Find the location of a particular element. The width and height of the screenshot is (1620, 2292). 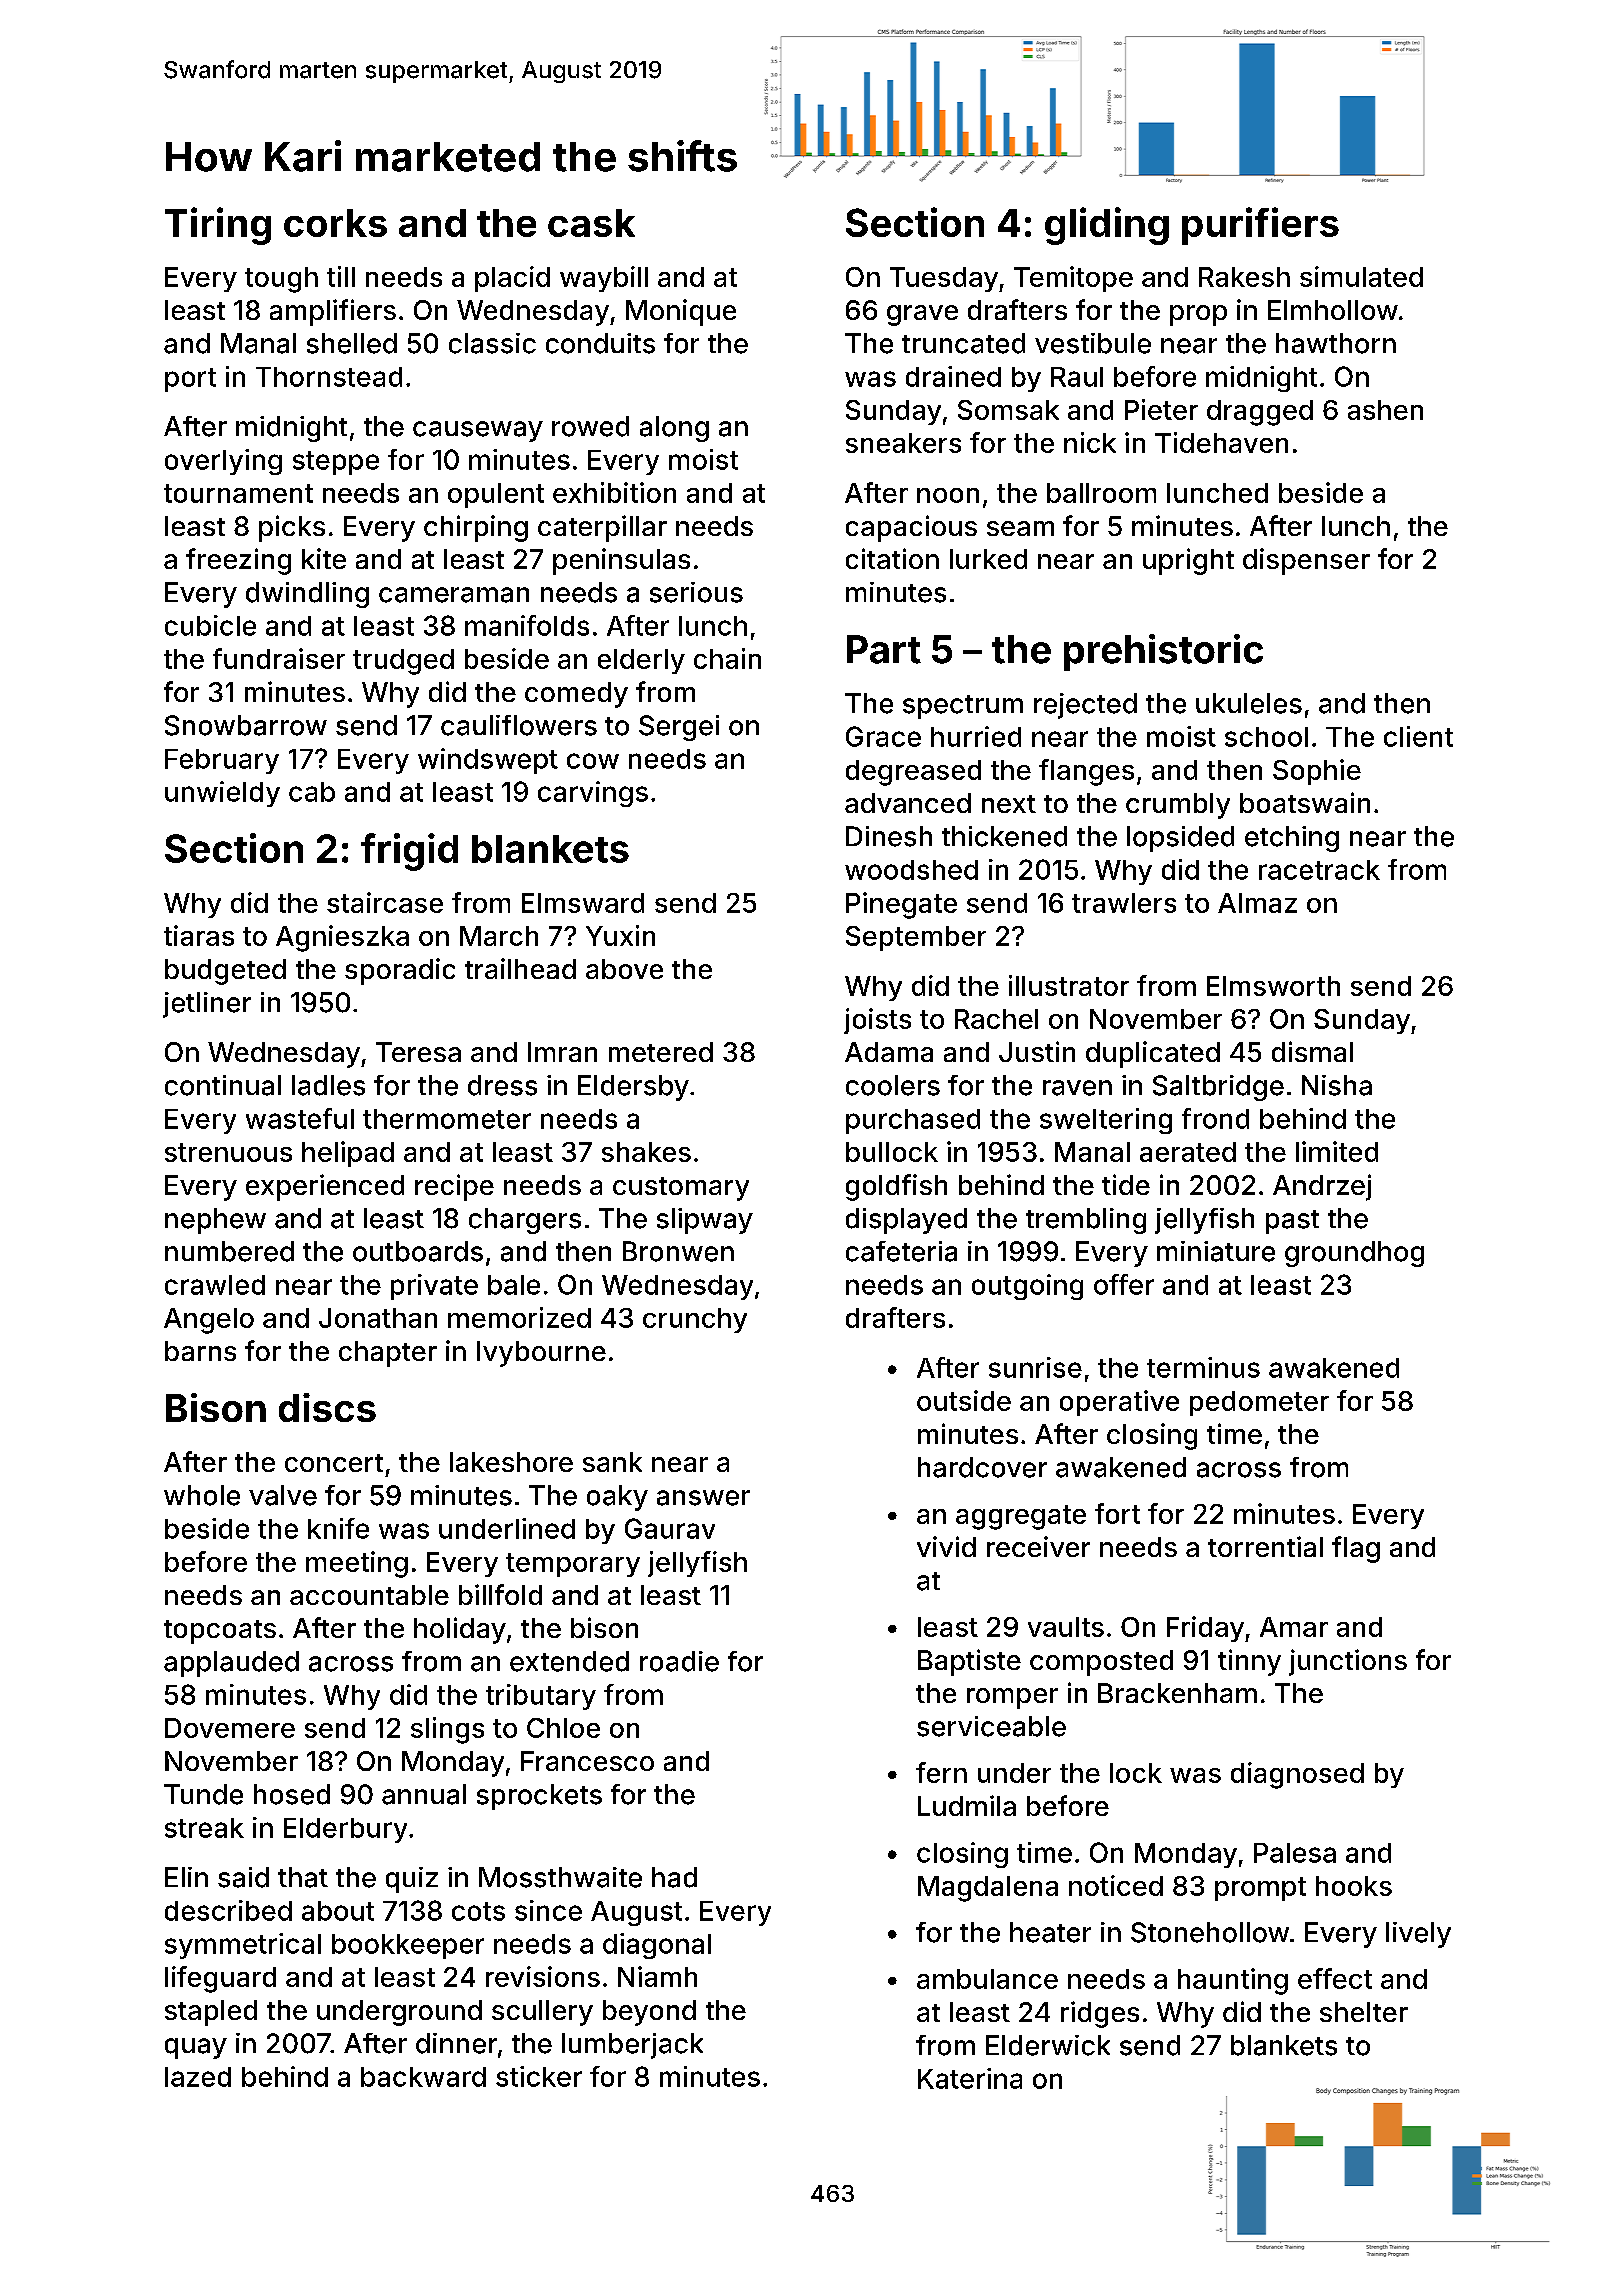

dismal is located at coordinates (1312, 1051).
